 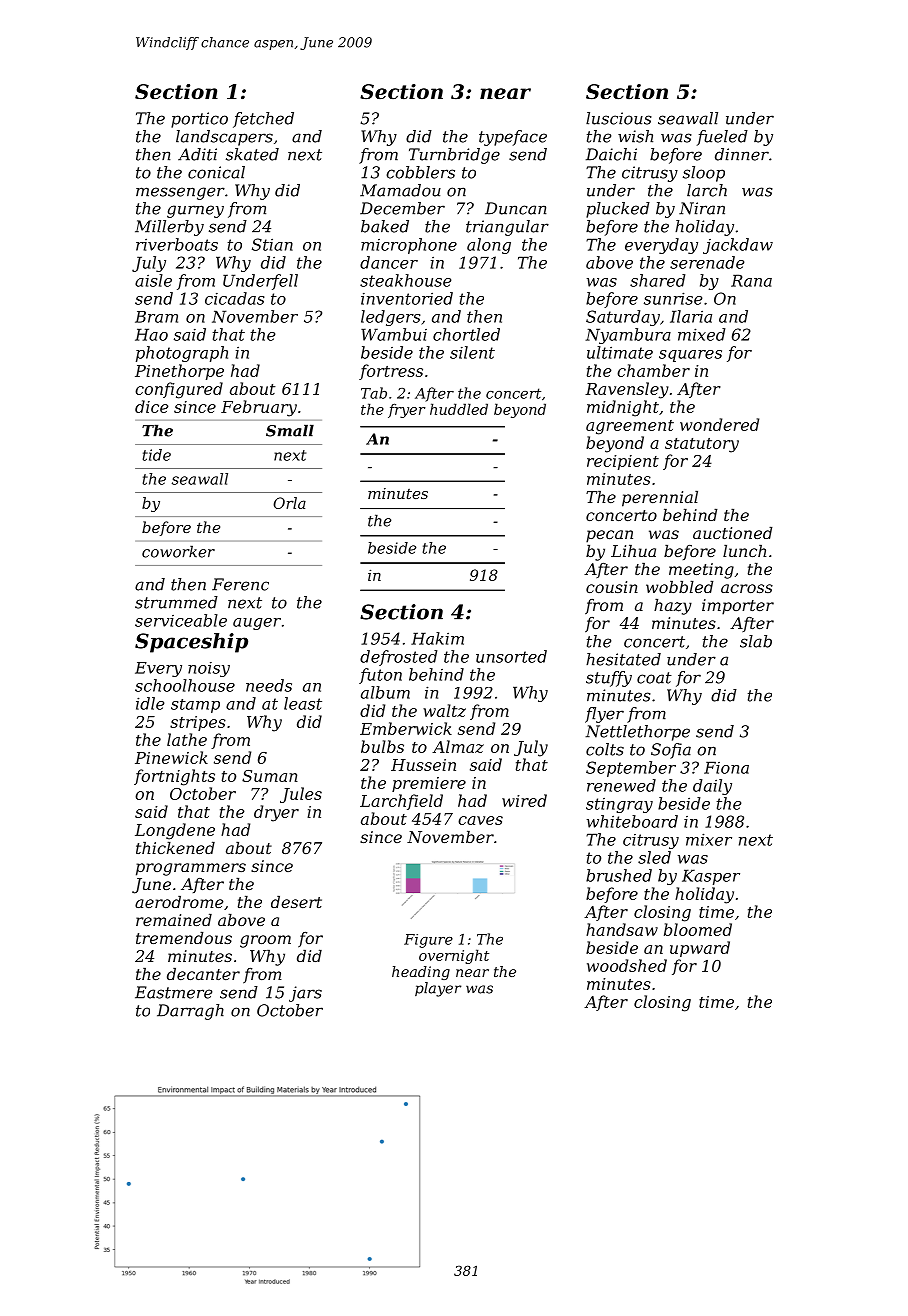 I want to click on caves, so click(x=480, y=820).
